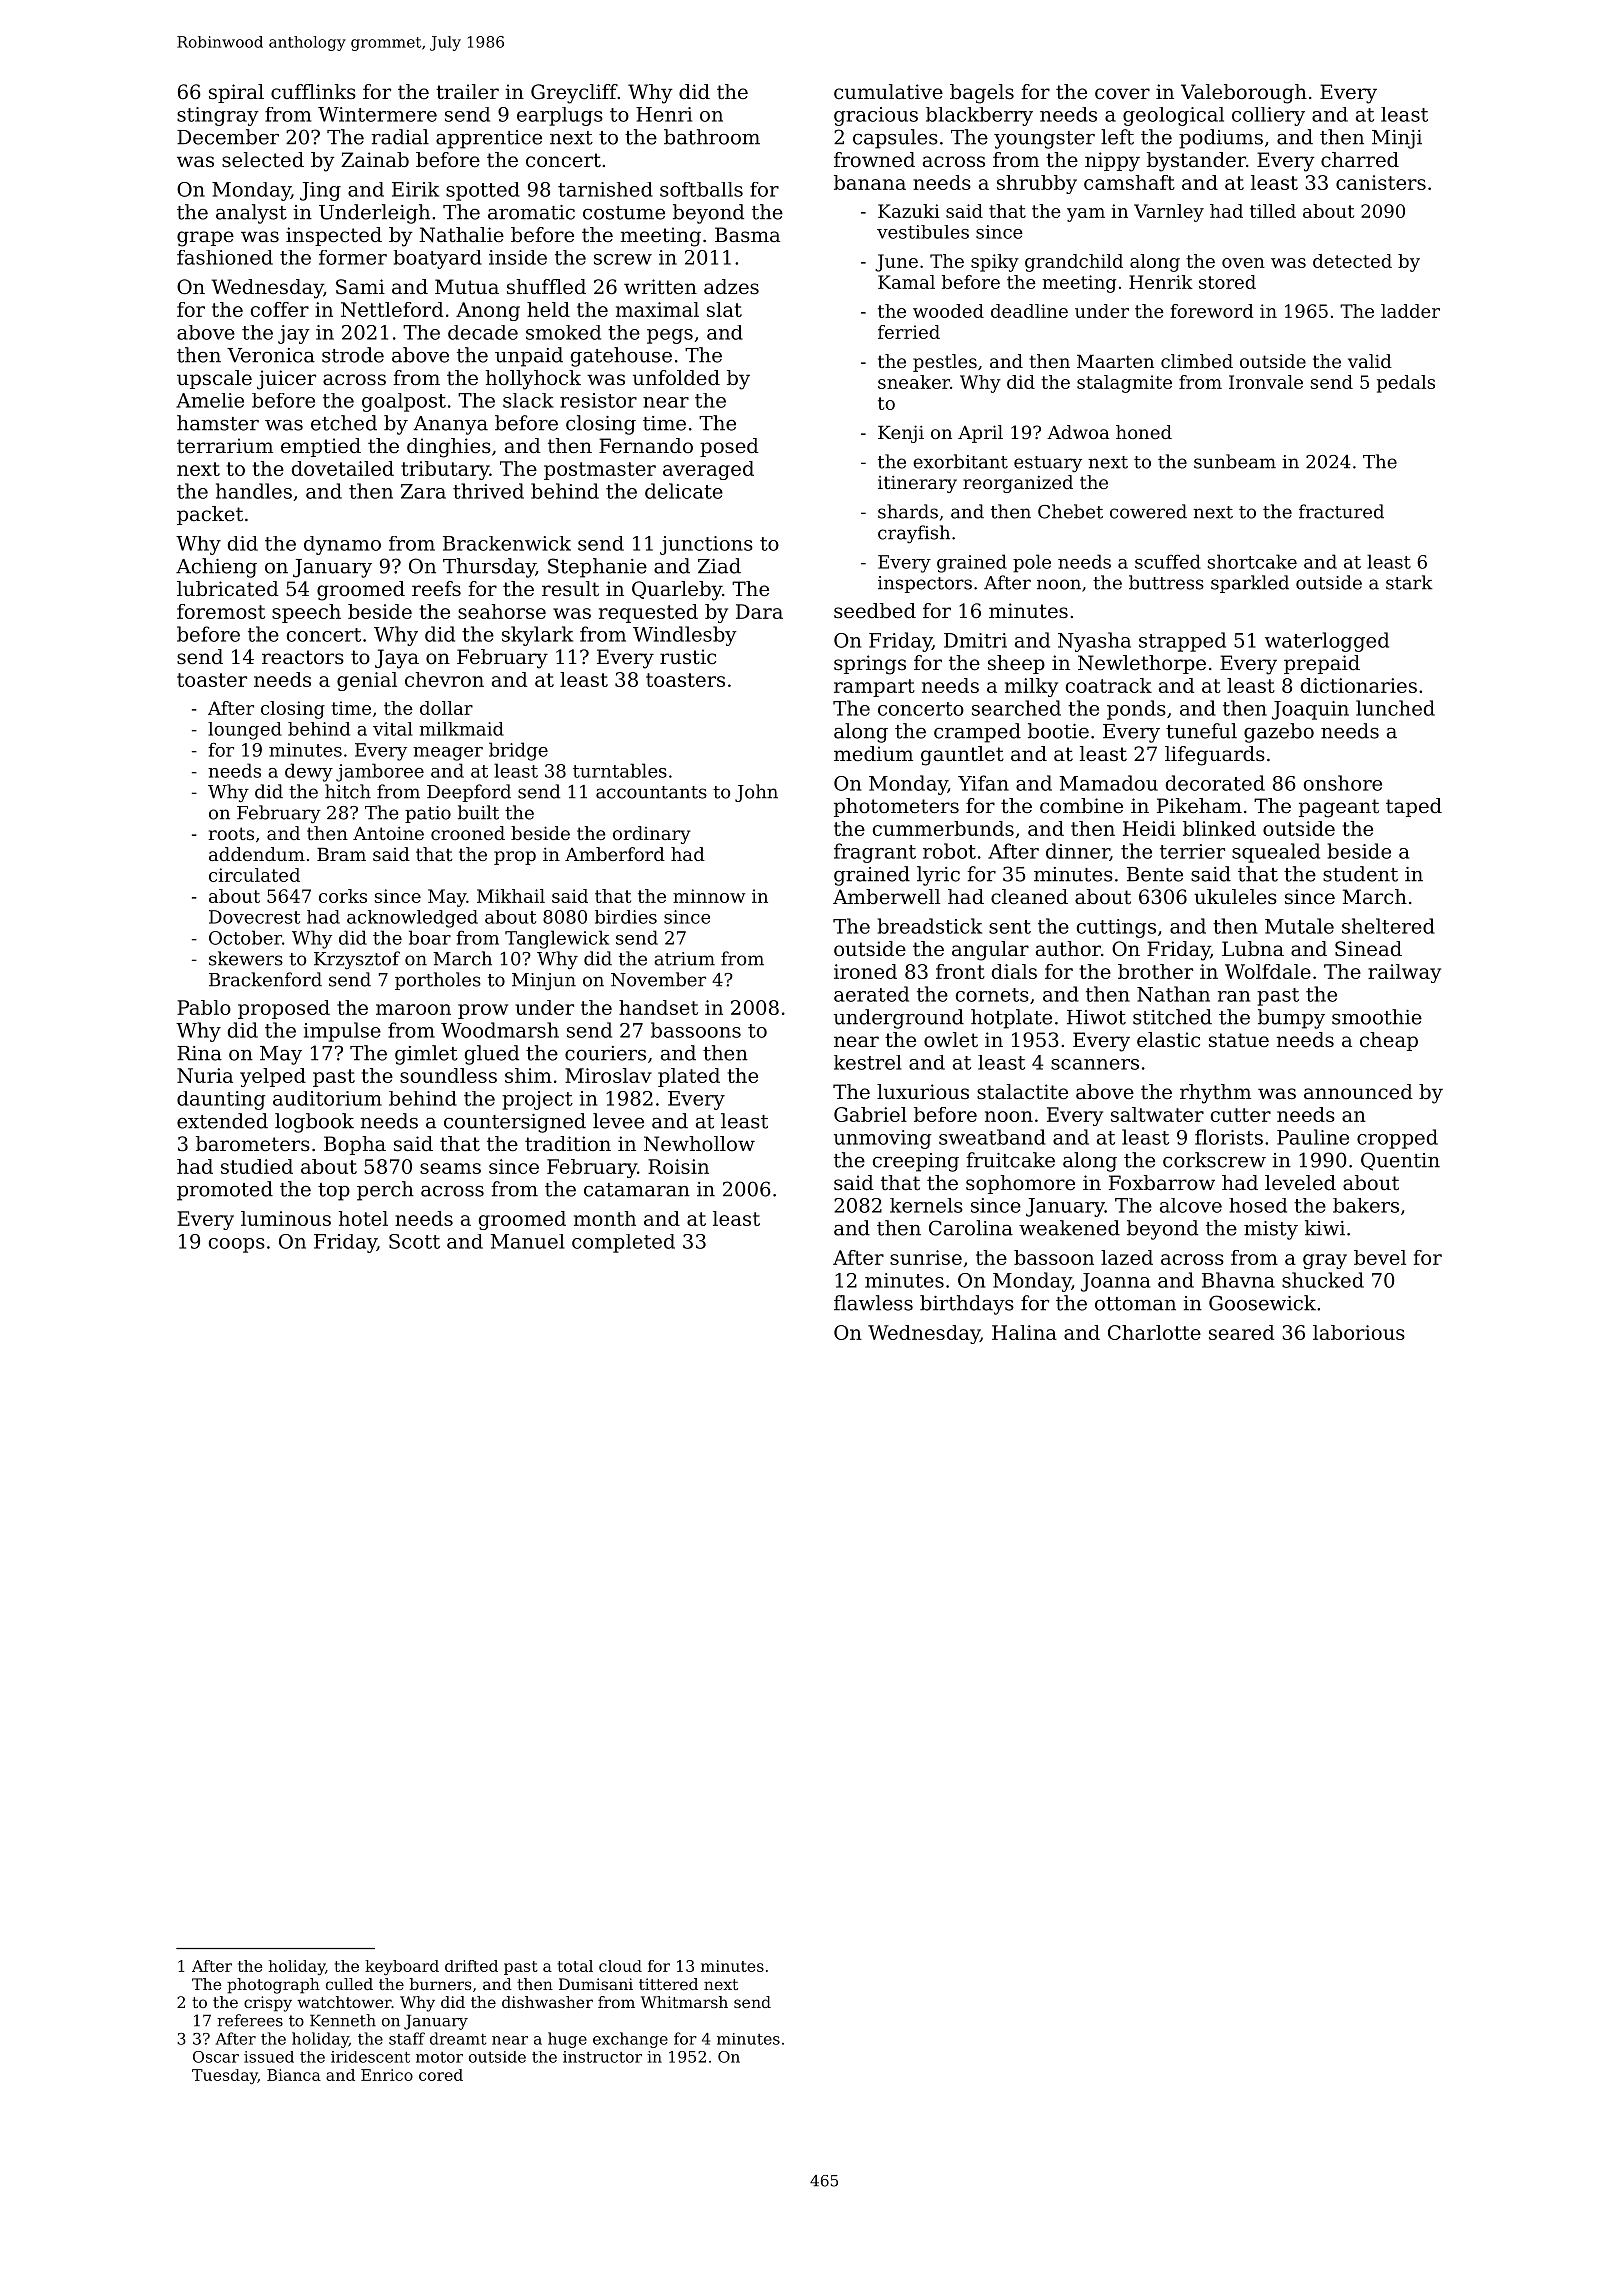 The height and width of the screenshot is (2292, 1620). I want to click on brother, so click(1155, 971).
